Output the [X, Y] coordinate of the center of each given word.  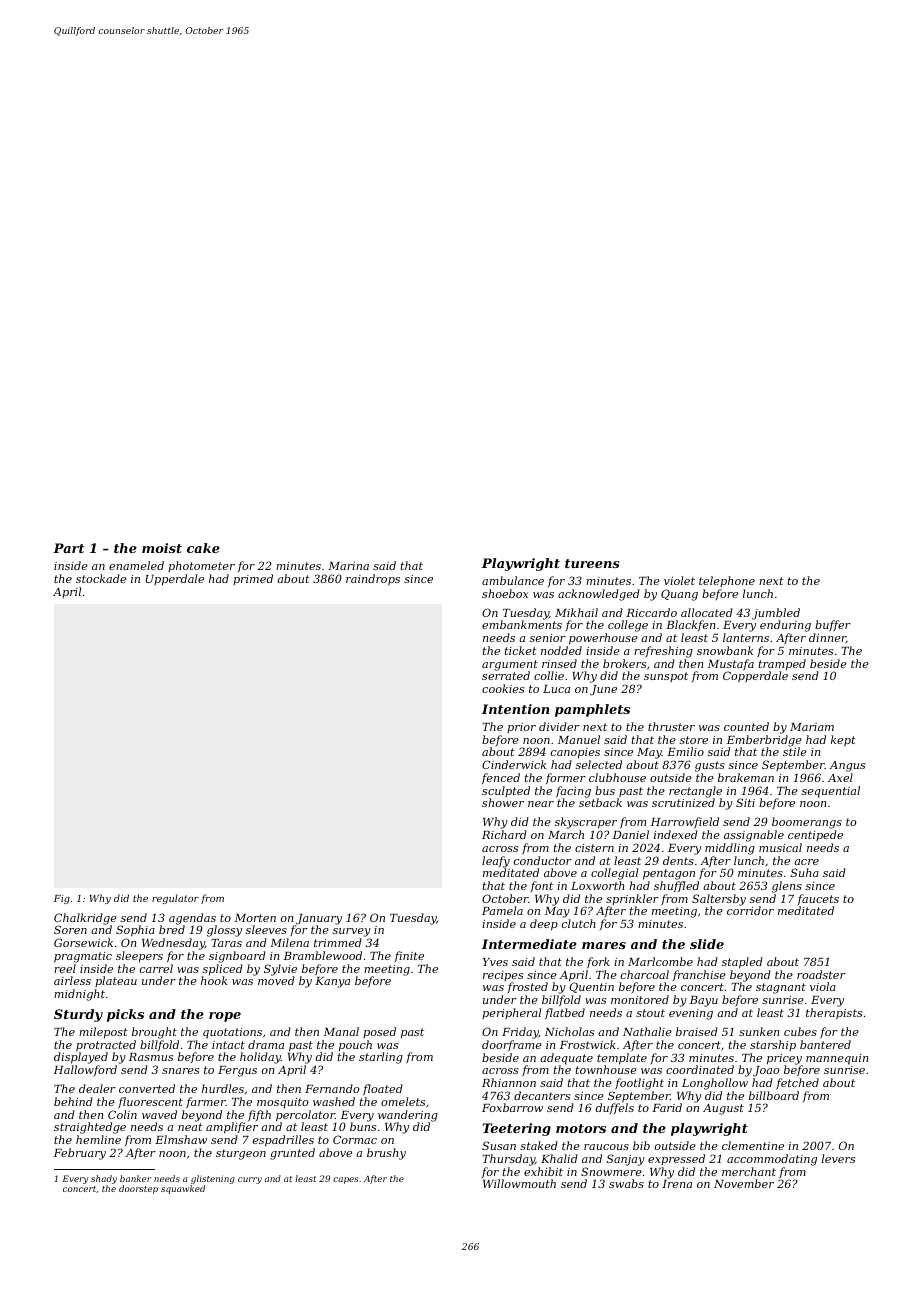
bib [641, 1145]
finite [409, 957]
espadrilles [283, 1141]
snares [180, 1071]
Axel [840, 777]
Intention [515, 709]
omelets [403, 1101]
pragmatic [83, 957]
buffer [833, 626]
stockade [101, 578]
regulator [175, 899]
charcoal [645, 974]
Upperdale [175, 580]
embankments [522, 624]
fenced [501, 778]
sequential [831, 792]
